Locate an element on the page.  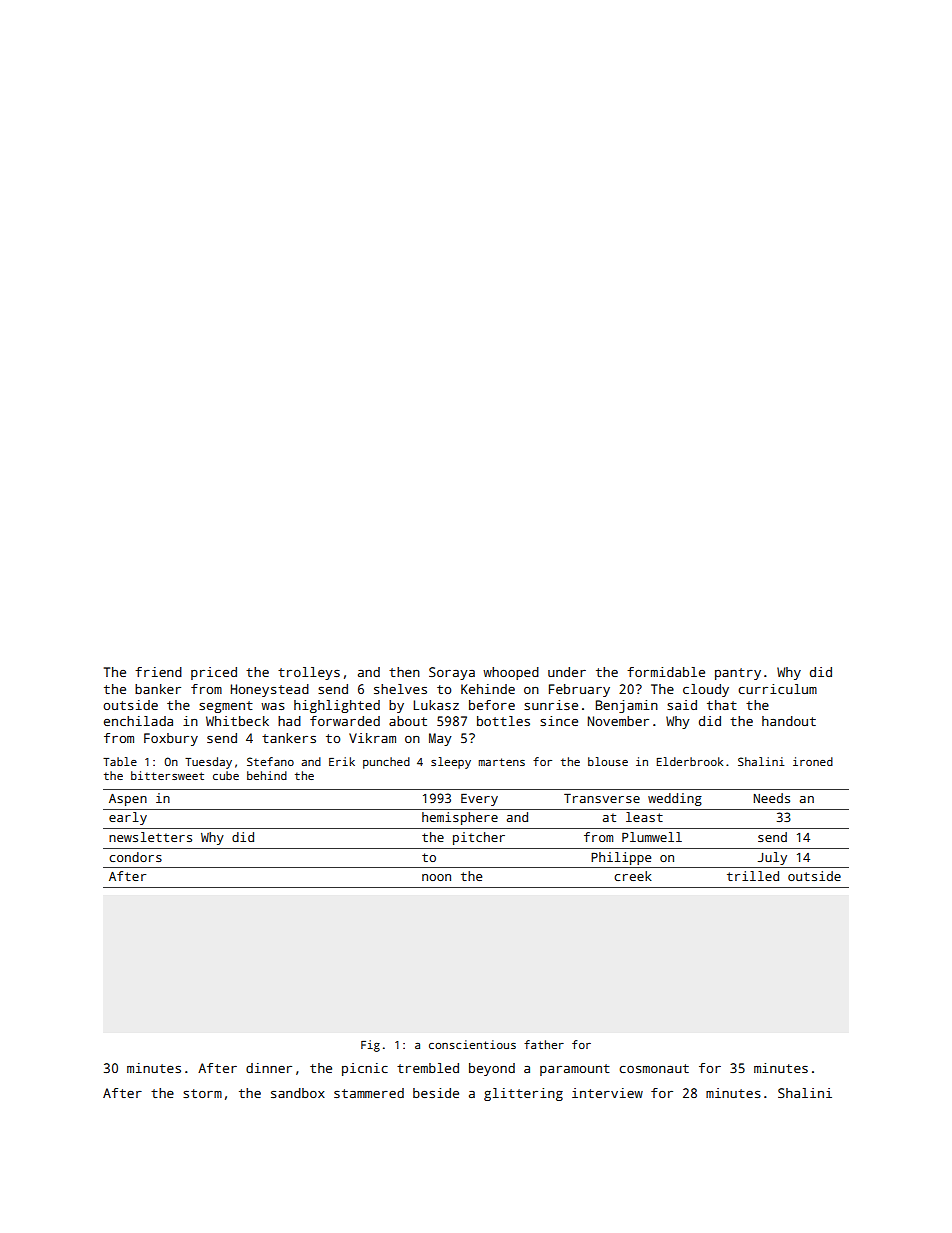
Needs is located at coordinates (772, 798).
